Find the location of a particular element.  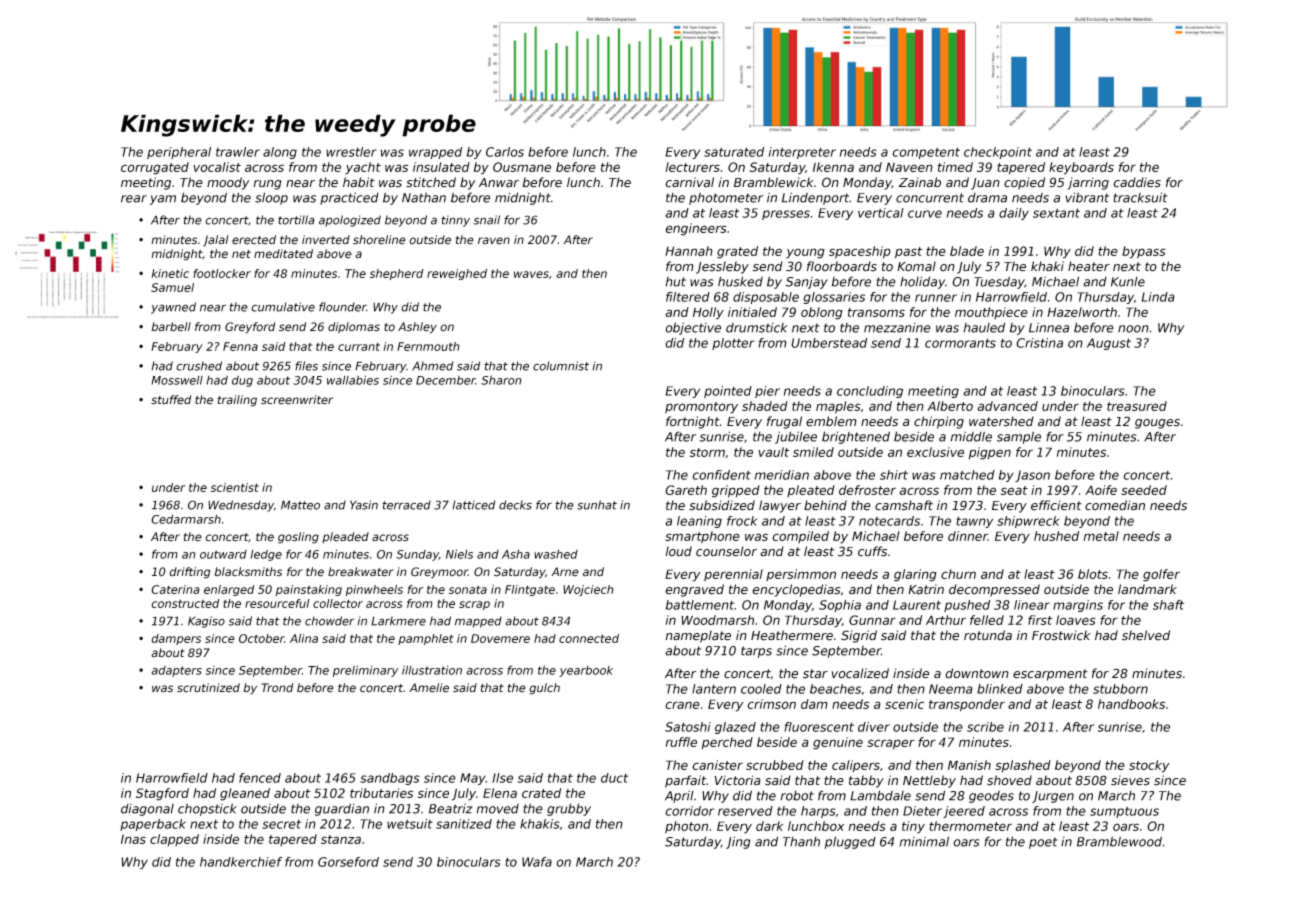

practiced is located at coordinates (349, 199).
